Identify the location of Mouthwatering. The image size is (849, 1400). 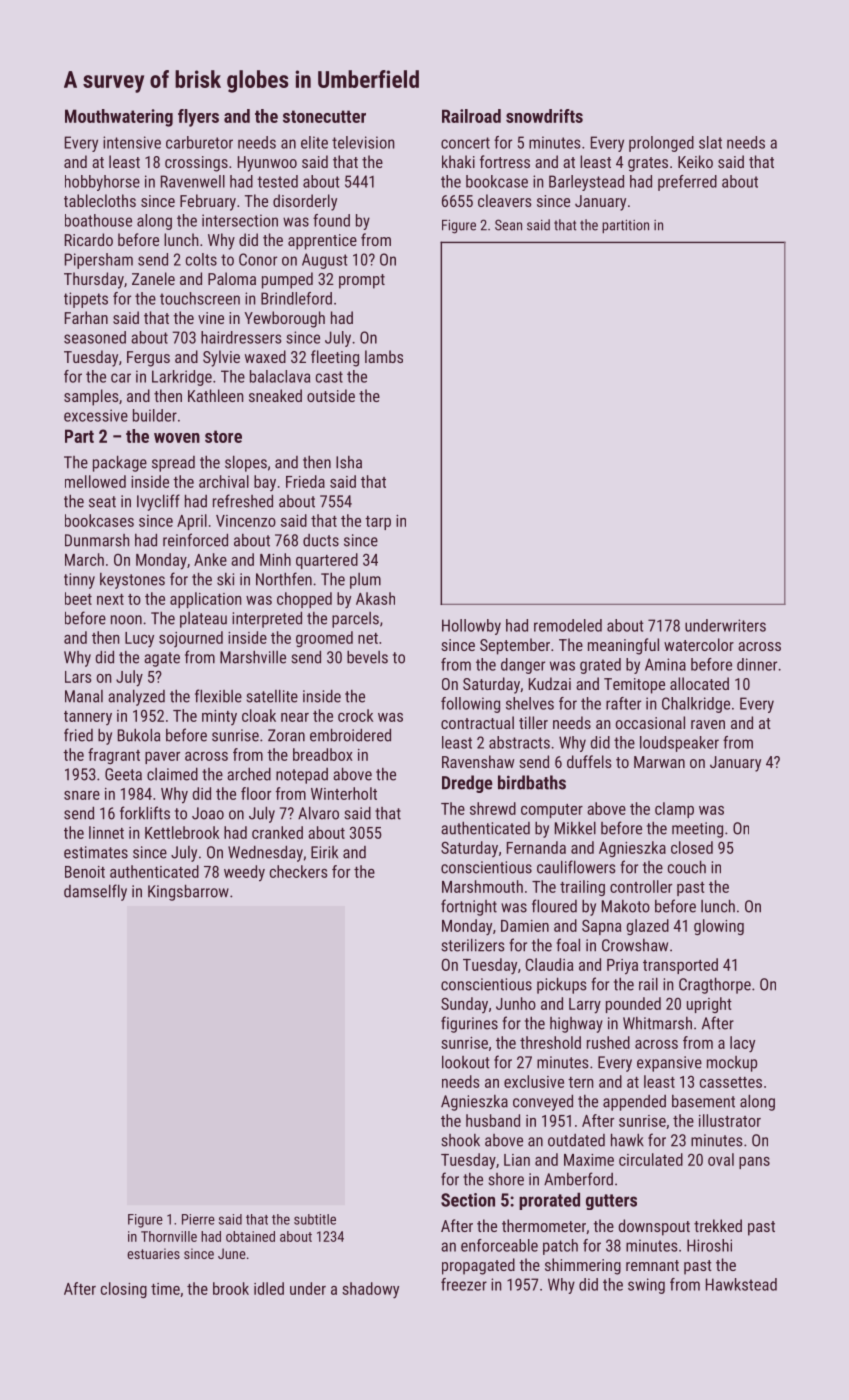
(119, 118).
